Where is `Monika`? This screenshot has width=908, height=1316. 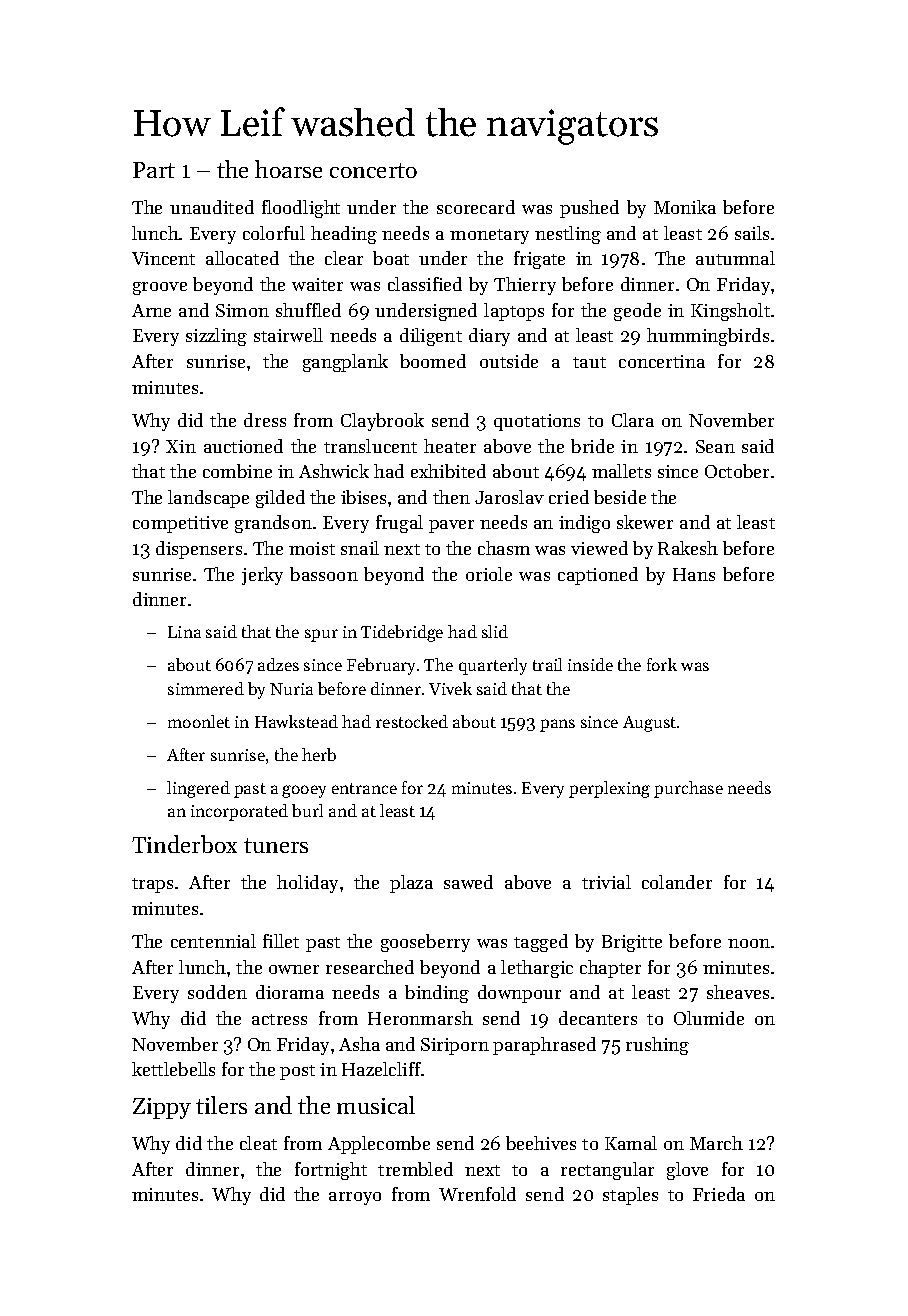 Monika is located at coordinates (685, 207).
